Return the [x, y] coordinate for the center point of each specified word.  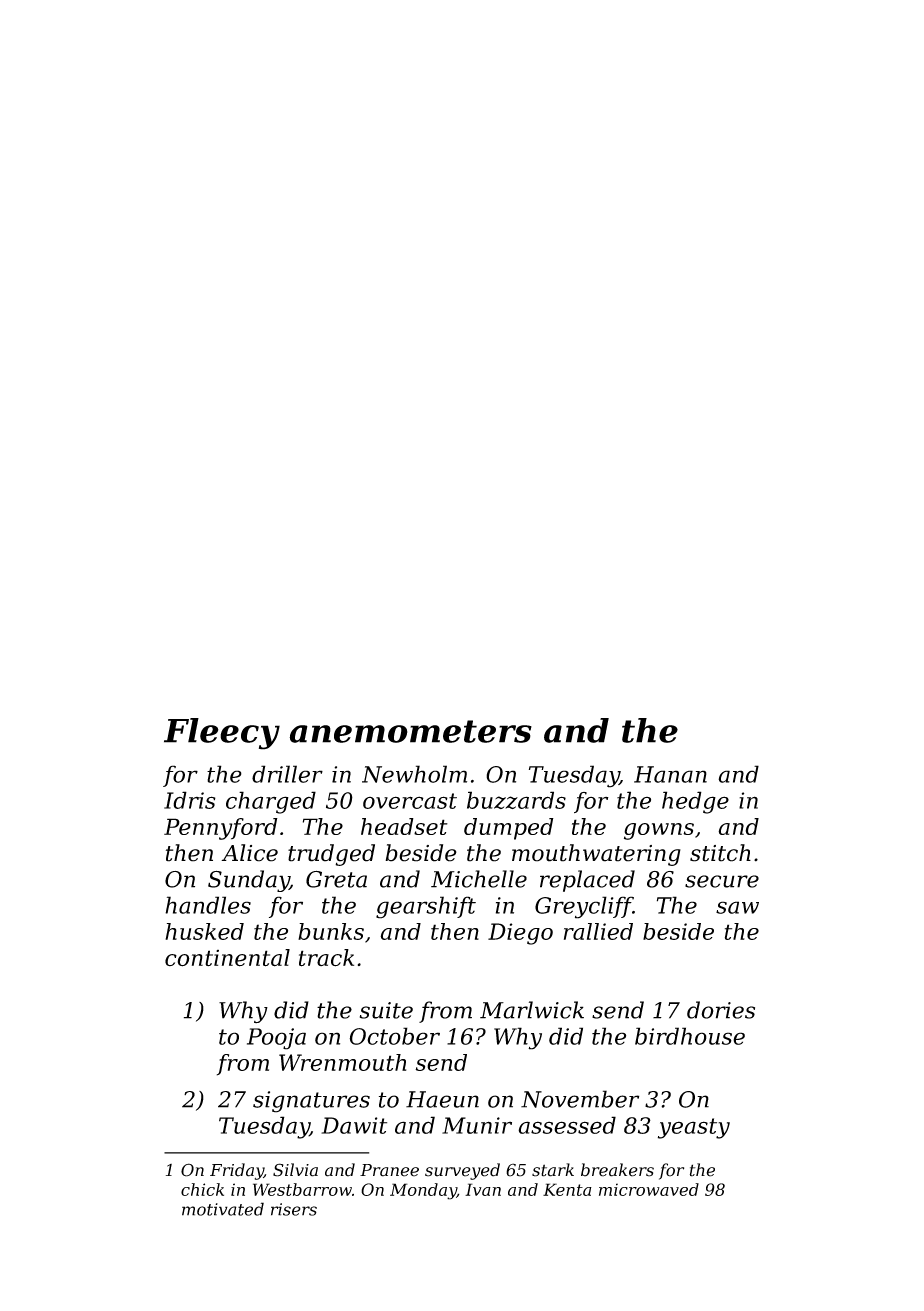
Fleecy [222, 734]
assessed [567, 1125]
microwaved [649, 1189]
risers [294, 1209]
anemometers [410, 731]
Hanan [670, 774]
